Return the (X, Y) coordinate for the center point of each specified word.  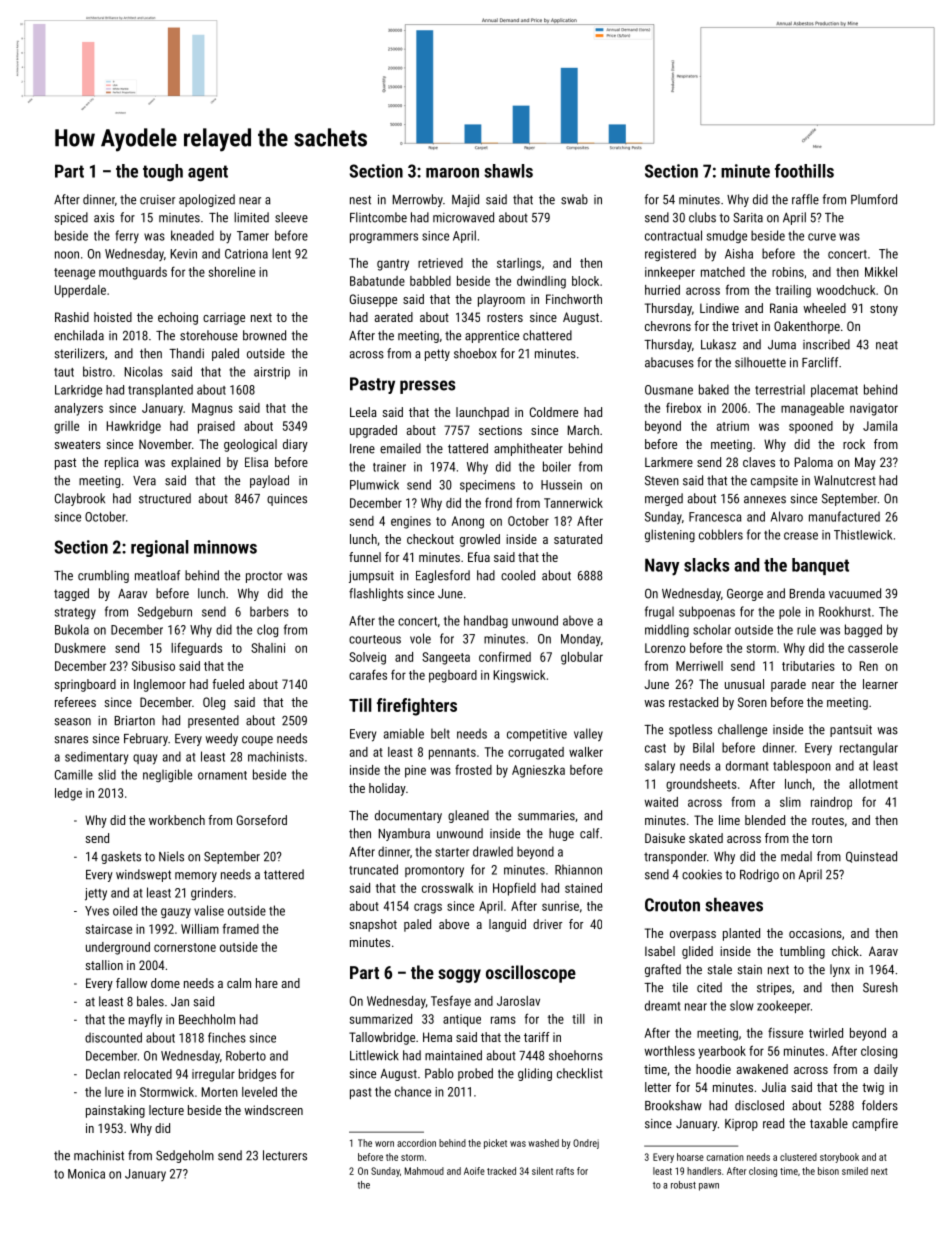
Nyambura (404, 834)
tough (163, 172)
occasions (815, 933)
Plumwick (374, 485)
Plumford (874, 199)
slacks (706, 565)
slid (107, 774)
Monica (86, 1174)
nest (360, 200)
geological (250, 445)
